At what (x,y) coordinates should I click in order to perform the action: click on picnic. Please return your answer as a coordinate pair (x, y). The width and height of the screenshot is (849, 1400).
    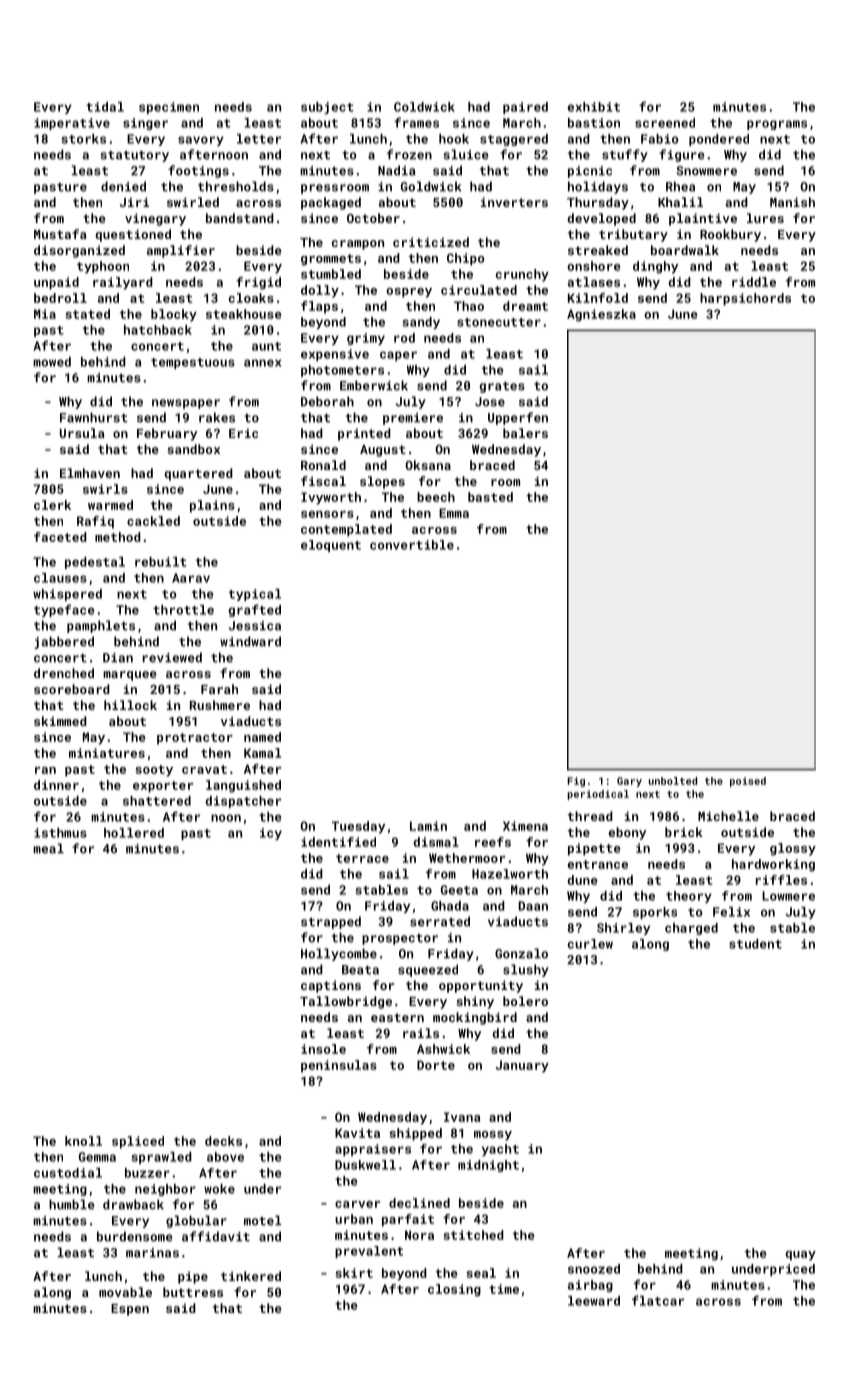
    Looking at the image, I should click on (590, 172).
